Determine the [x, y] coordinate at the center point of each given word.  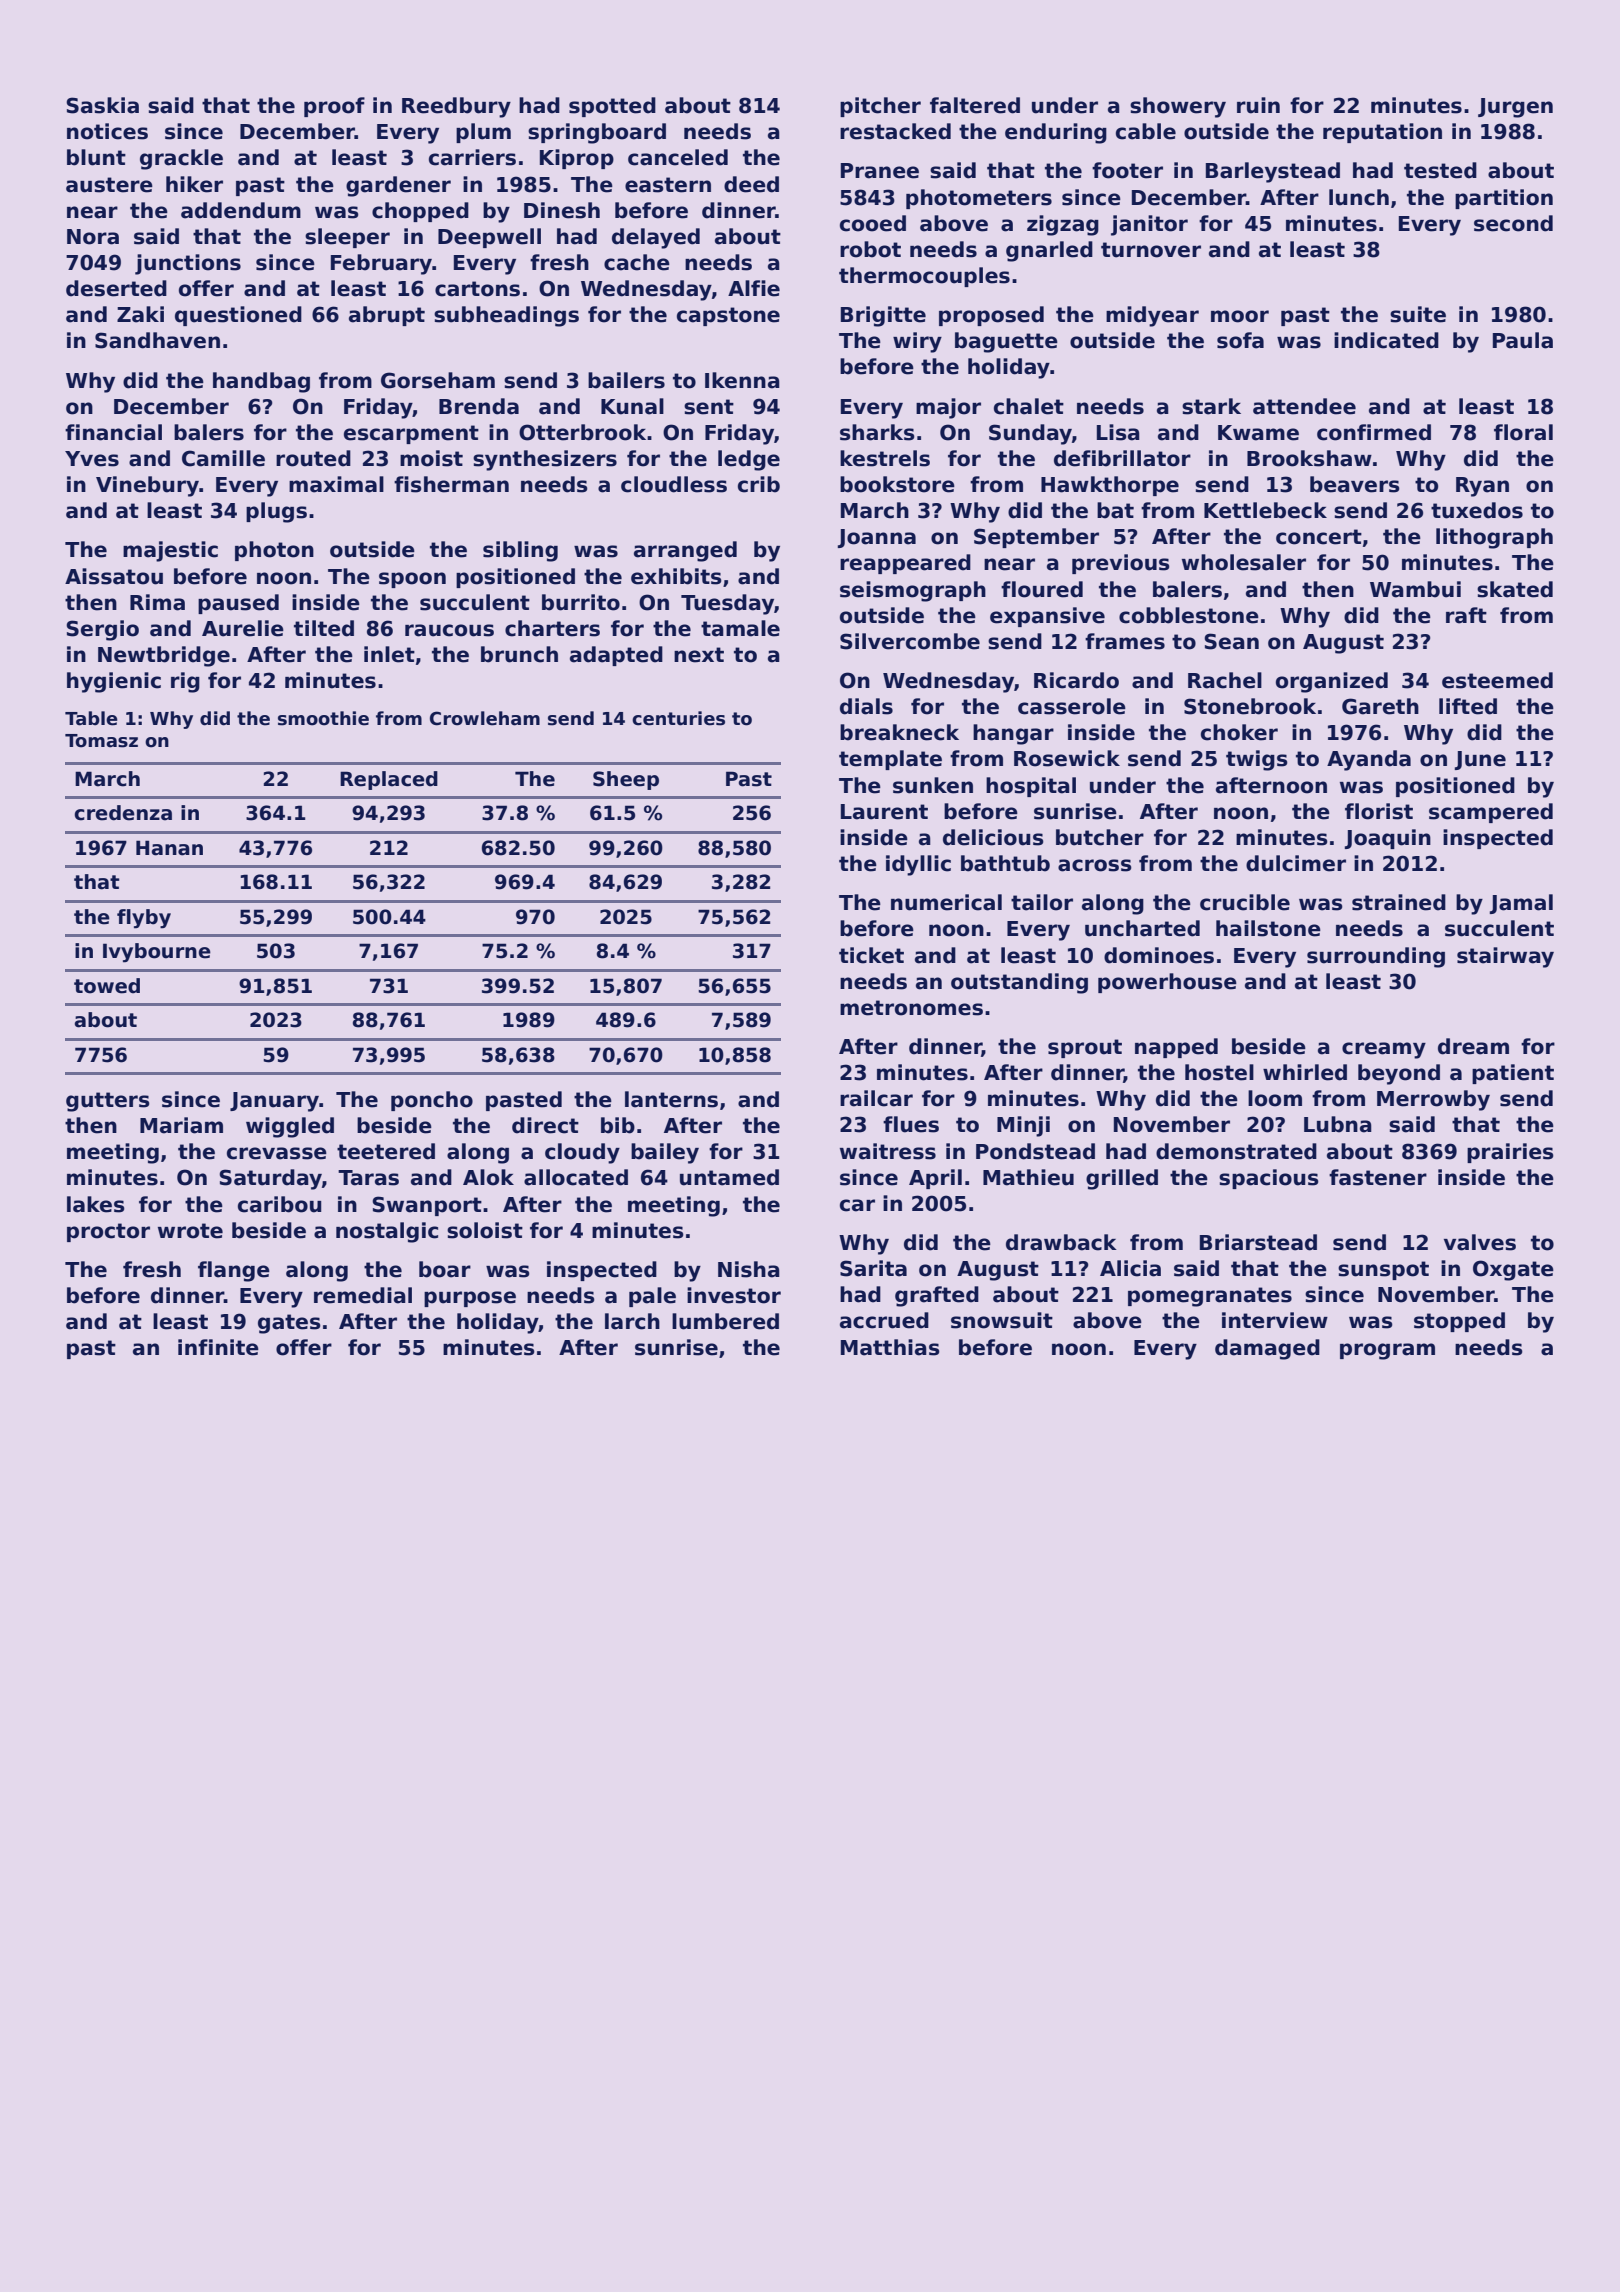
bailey [665, 1153]
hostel [1219, 1072]
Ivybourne [157, 953]
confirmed [1374, 432]
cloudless [674, 484]
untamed [729, 1177]
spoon [412, 580]
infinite [218, 1347]
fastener [1378, 1177]
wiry [917, 342]
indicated [1386, 340]
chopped [420, 212]
